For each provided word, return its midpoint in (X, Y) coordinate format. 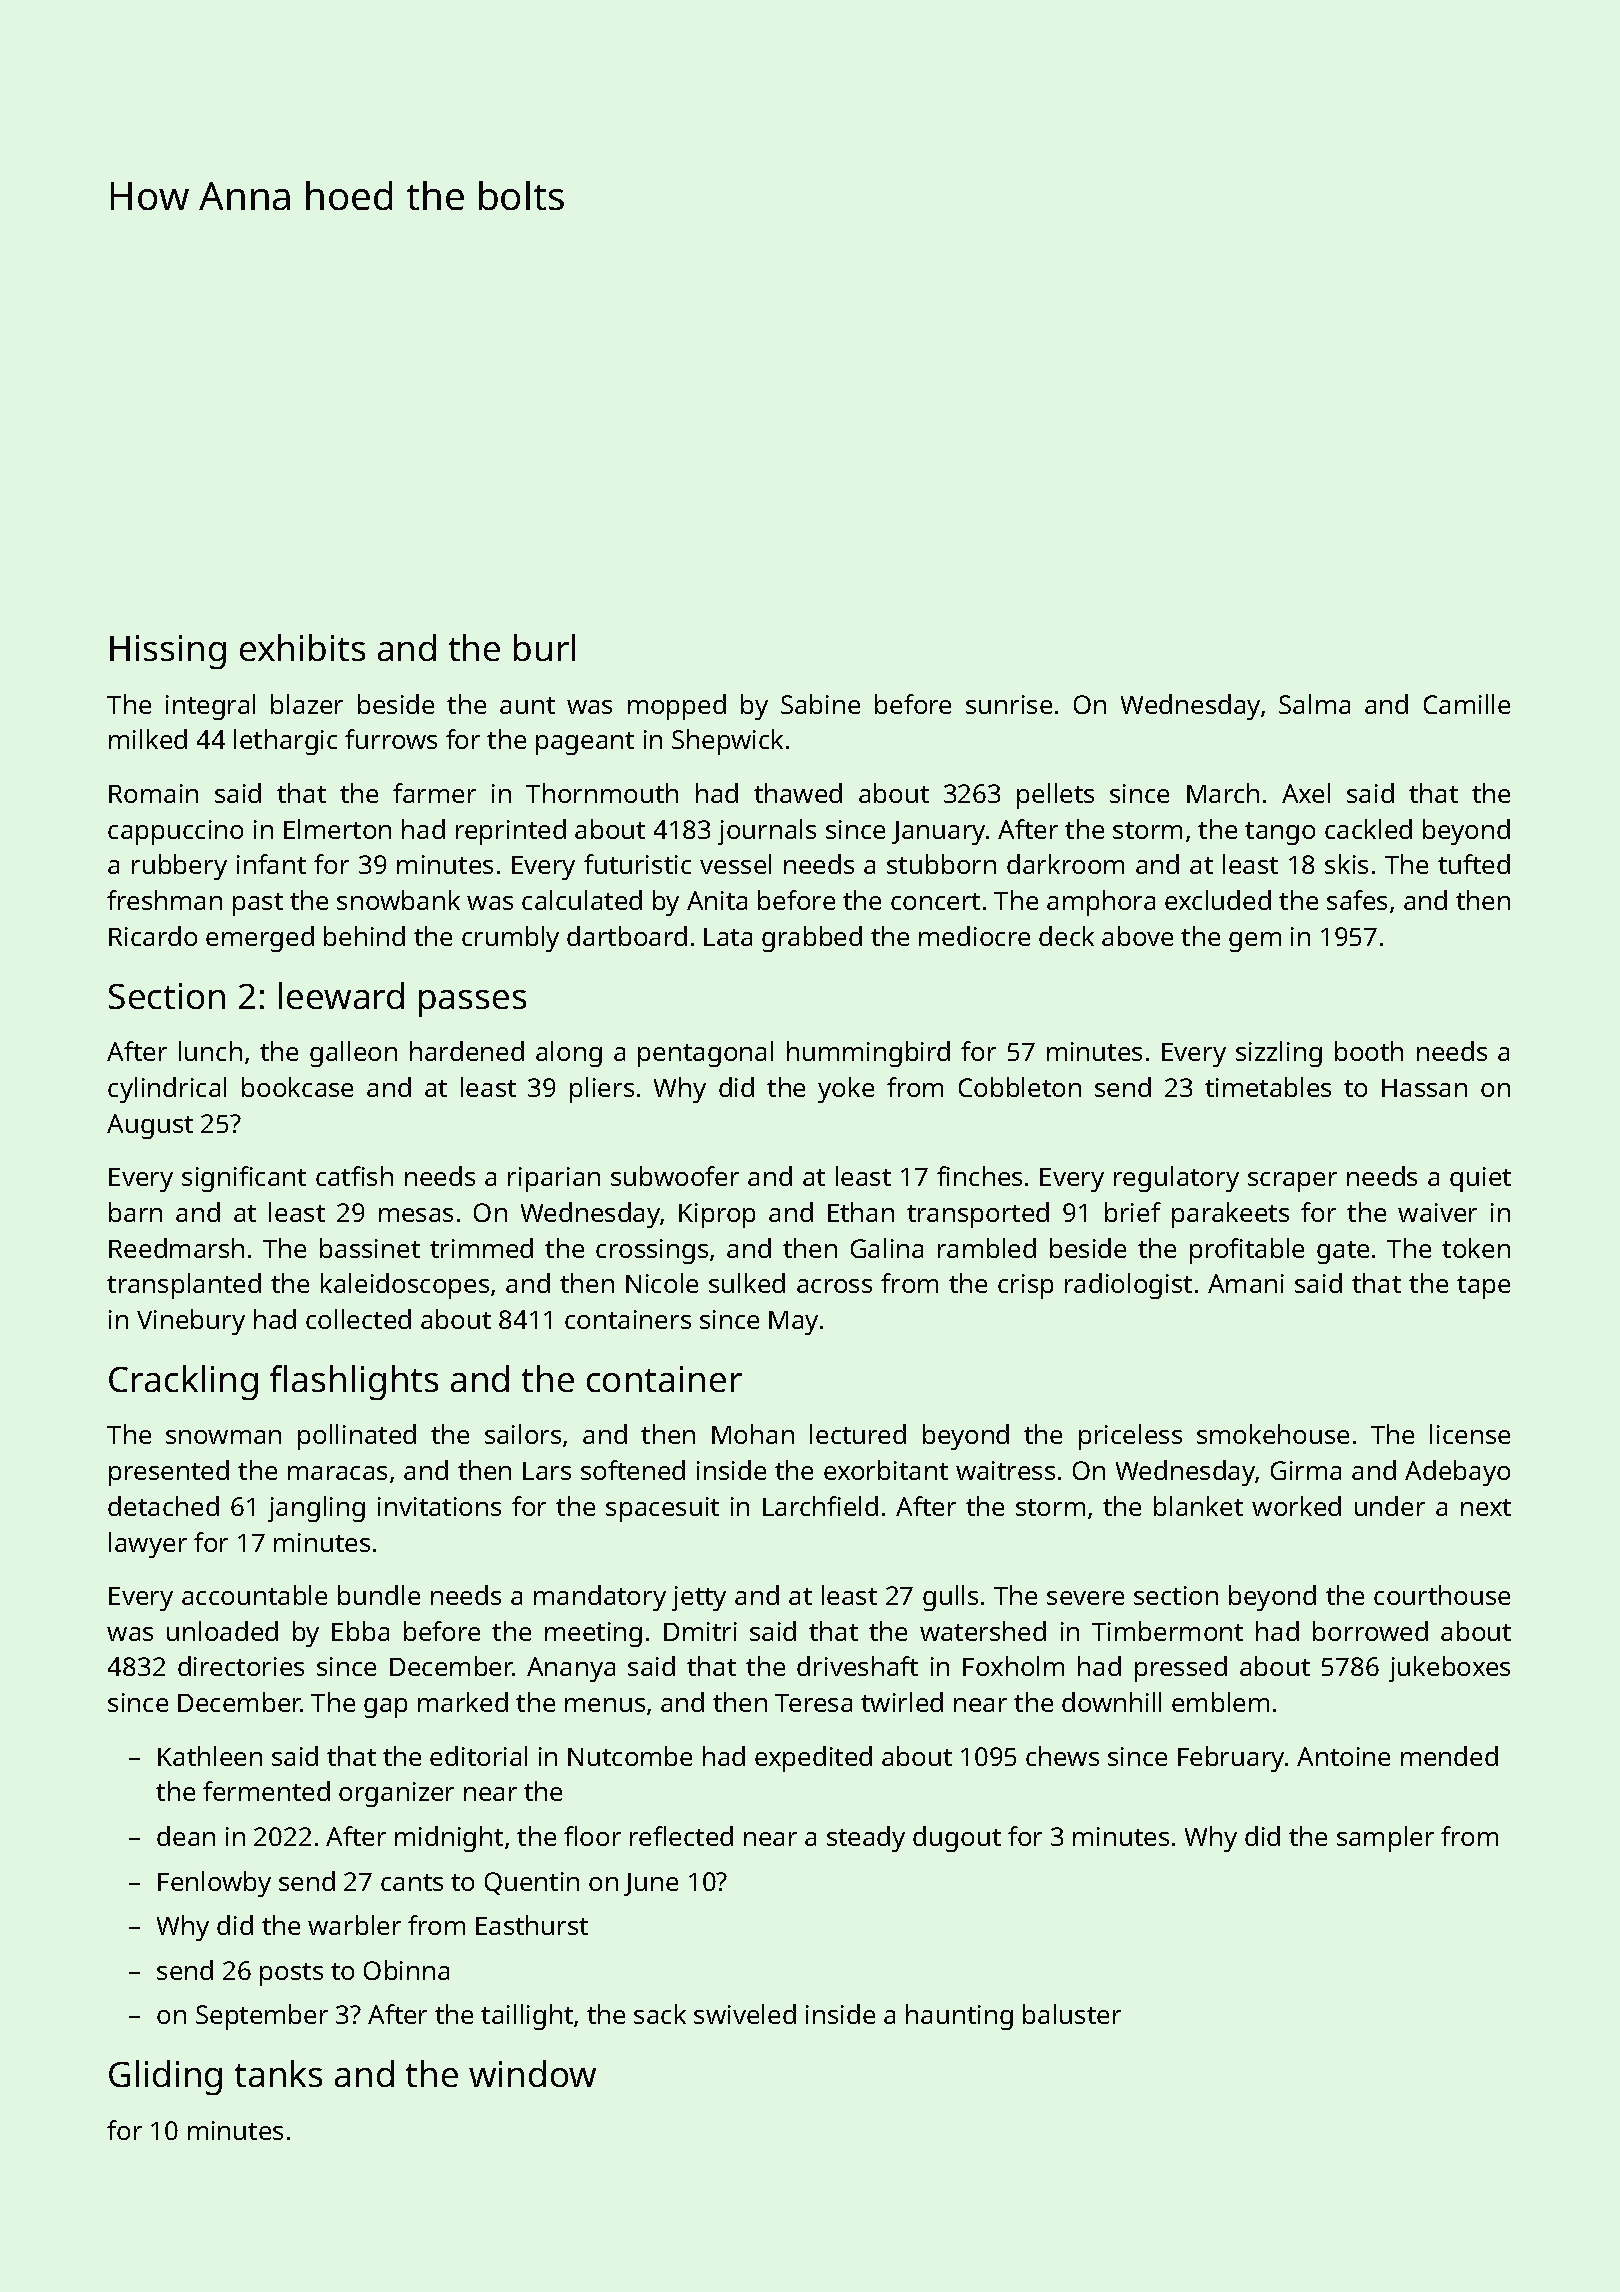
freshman (164, 900)
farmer (434, 793)
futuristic (637, 864)
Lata (728, 937)
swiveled (745, 2014)
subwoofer (675, 1176)
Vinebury (191, 1322)
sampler (1385, 1839)
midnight (449, 1839)
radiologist (1128, 1286)
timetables (1268, 1087)
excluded (1218, 900)
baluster (1072, 2014)
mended (1449, 1756)
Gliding (165, 2077)
